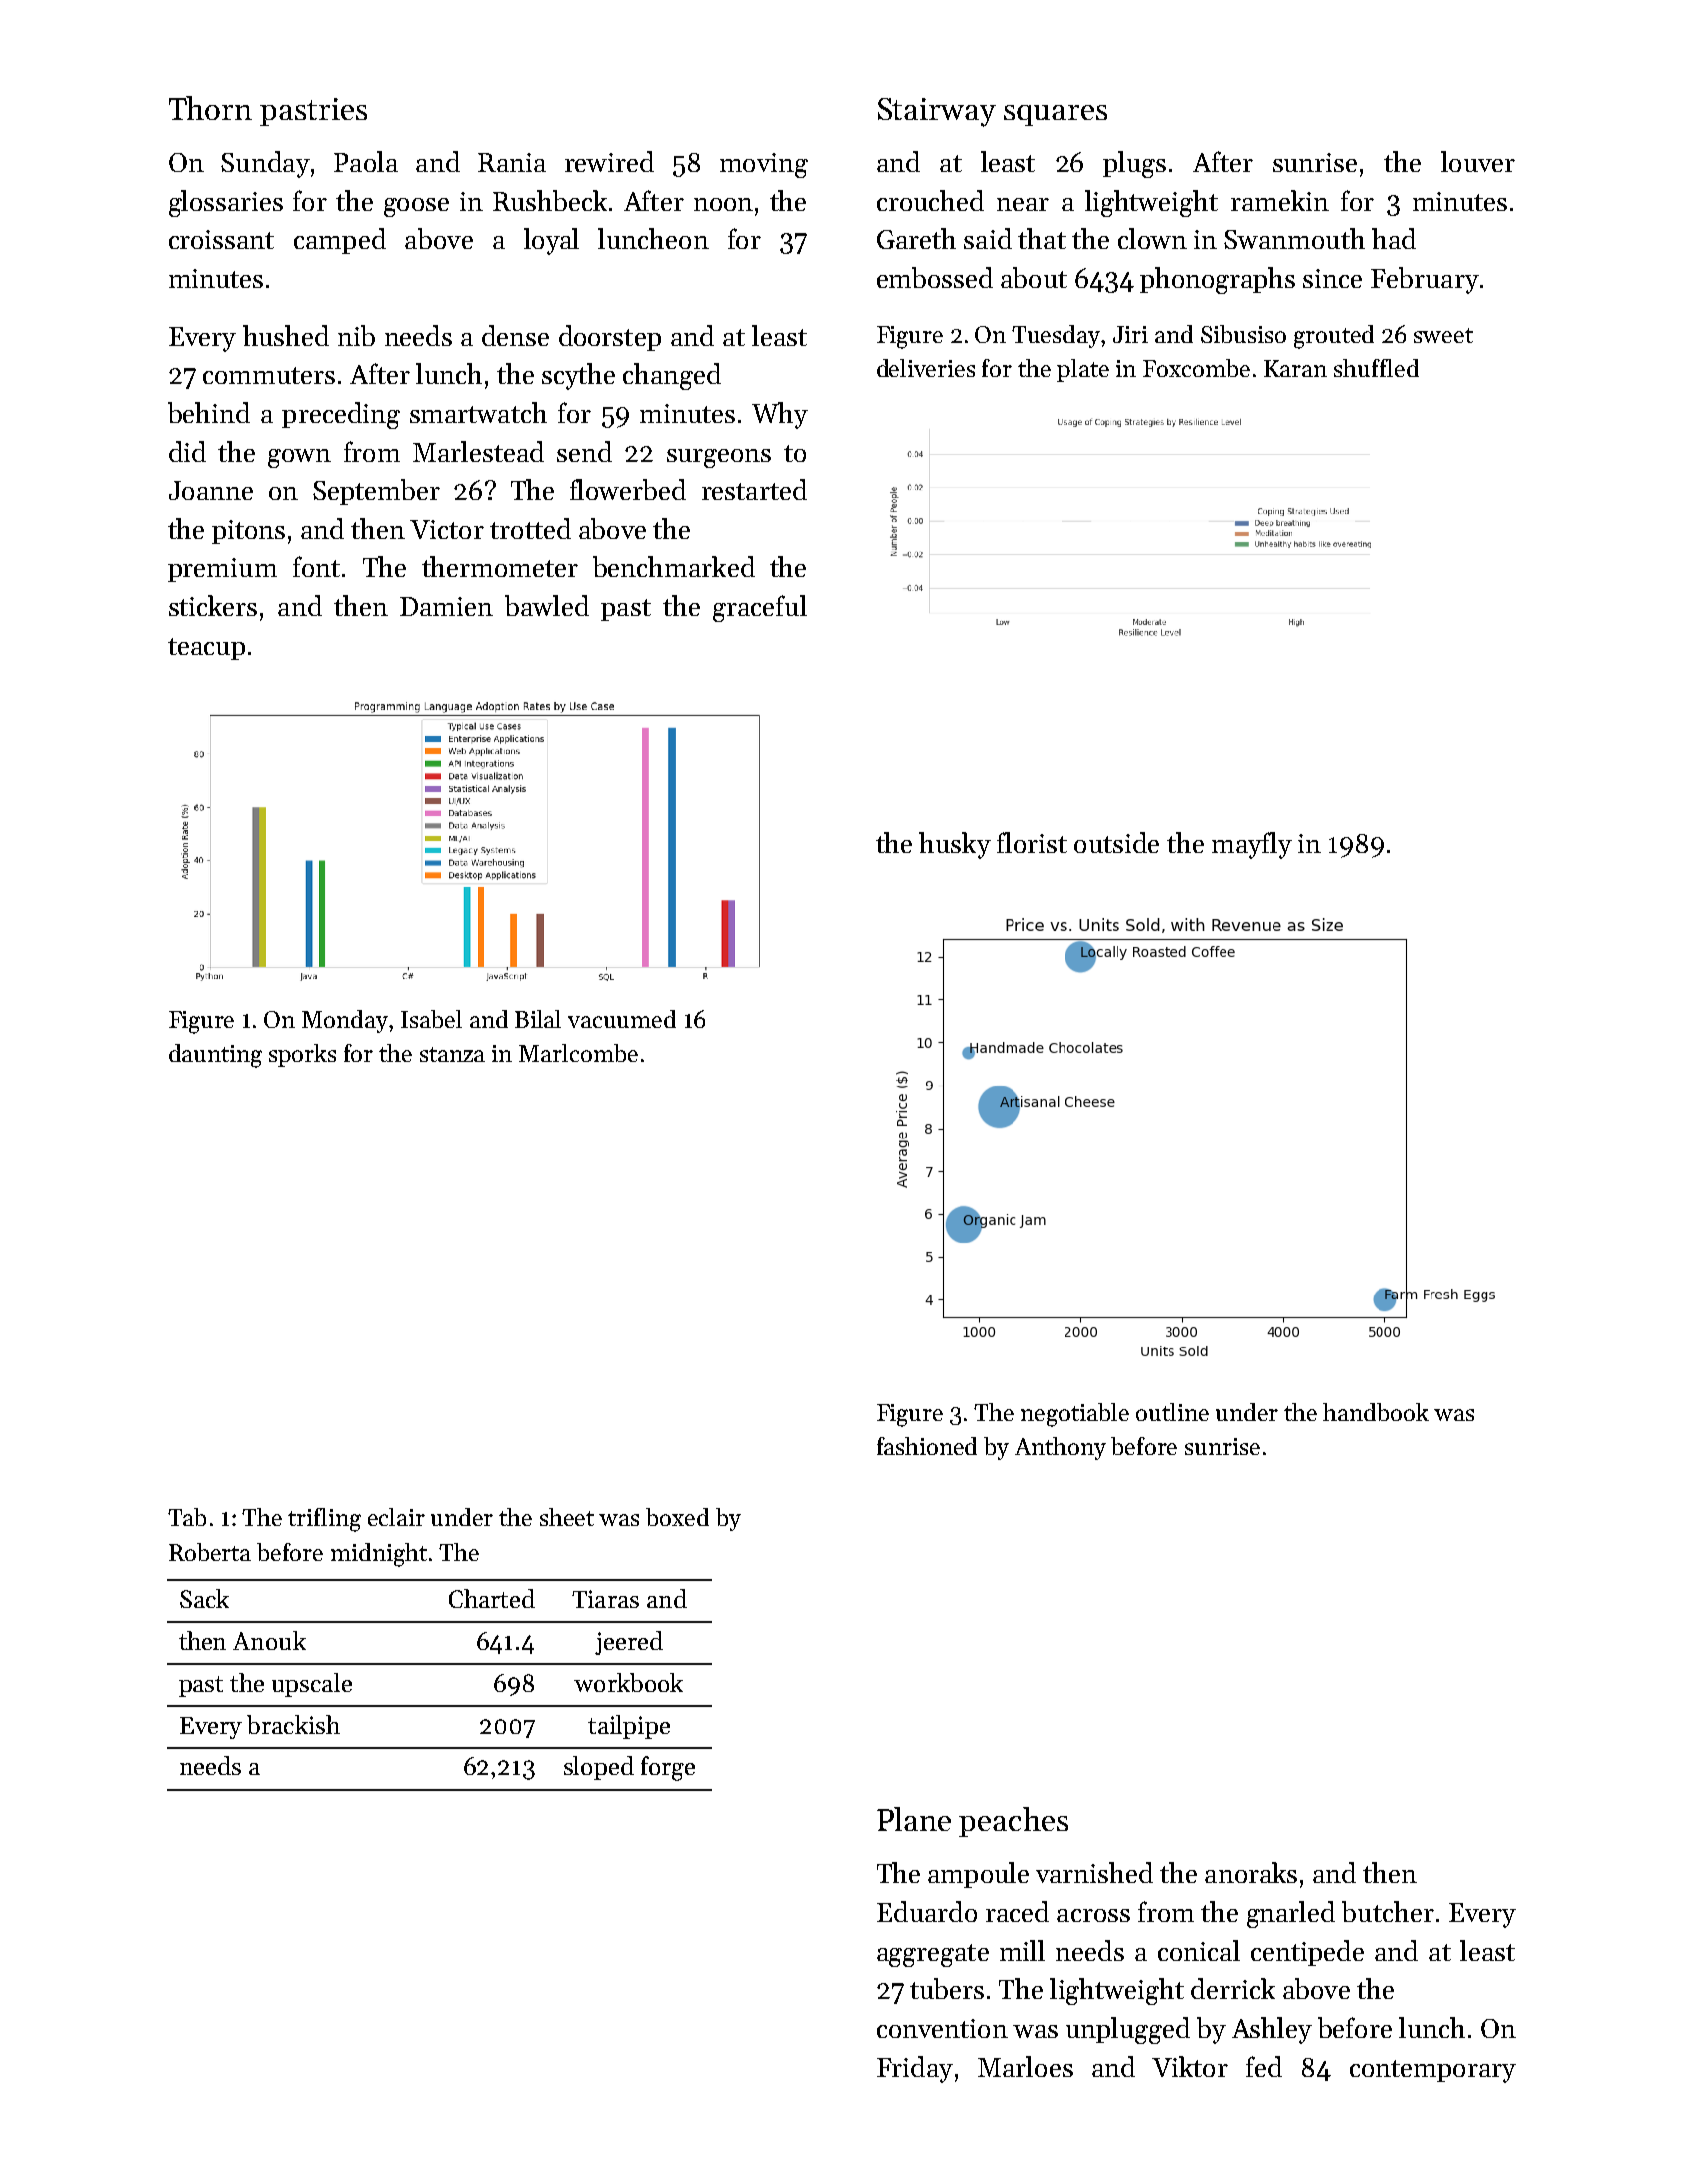  I want to click on handbook, so click(1376, 1412).
